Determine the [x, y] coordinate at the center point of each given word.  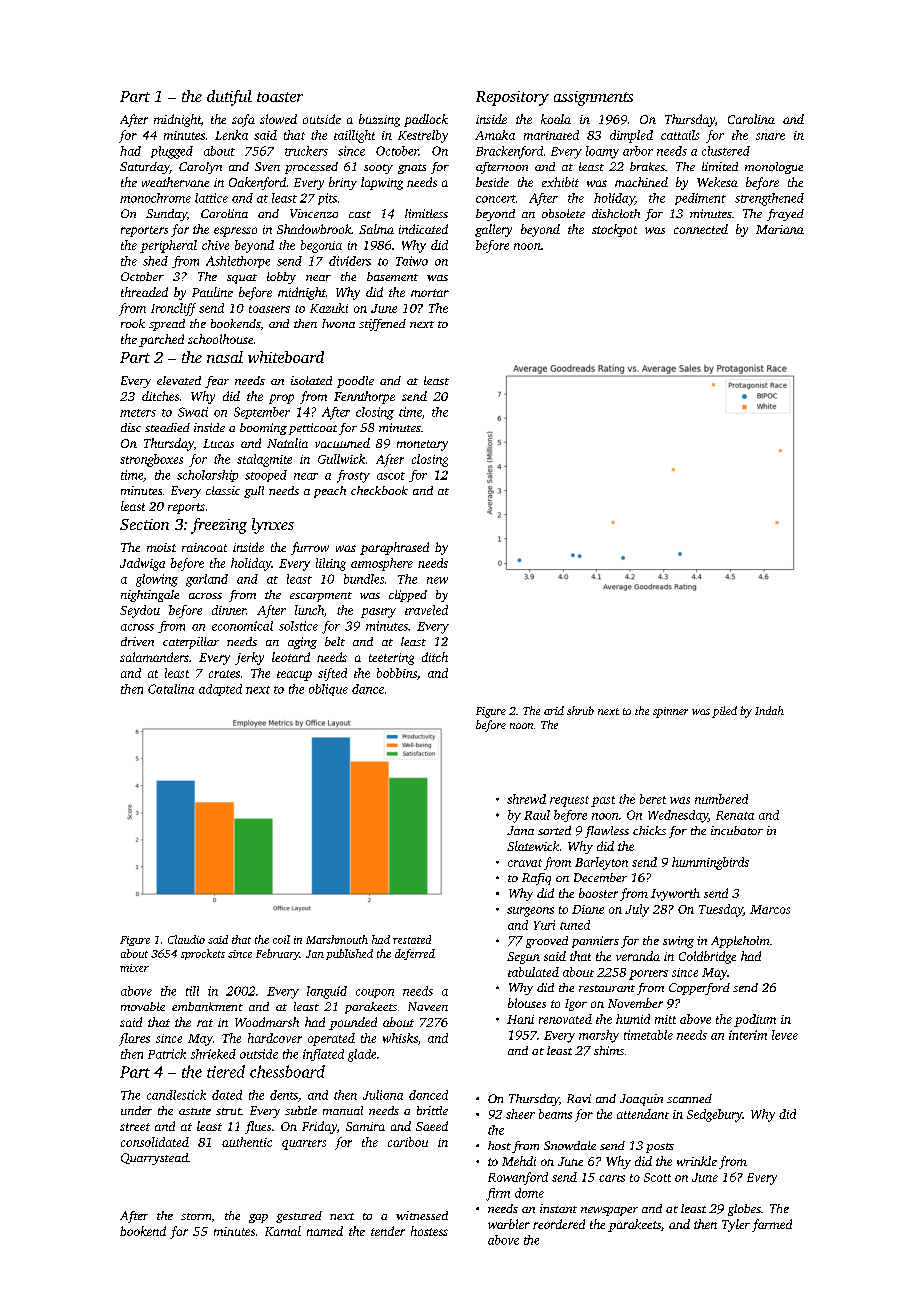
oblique [328, 690]
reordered [559, 1224]
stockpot [614, 230]
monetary [422, 445]
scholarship [207, 476]
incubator [737, 830]
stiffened [382, 325]
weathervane [175, 182]
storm [196, 1216]
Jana [520, 830]
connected [701, 229]
